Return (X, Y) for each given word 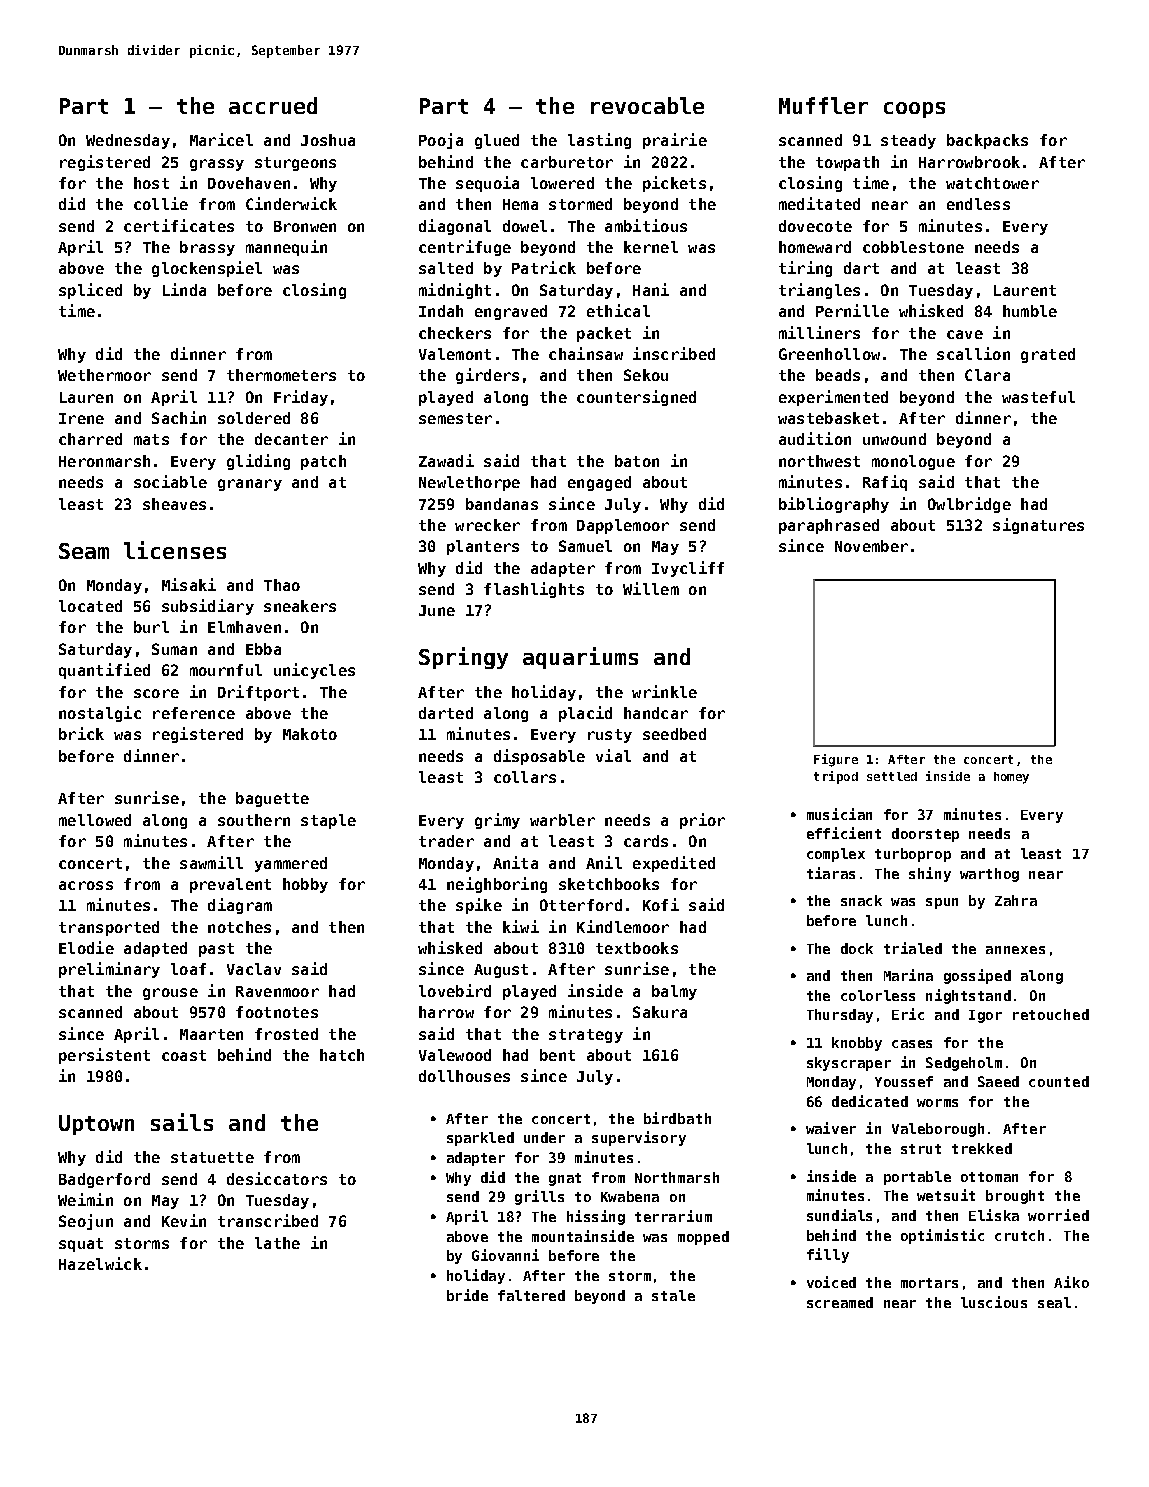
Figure (836, 760)
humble (1030, 311)
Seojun (86, 1222)
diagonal (455, 227)
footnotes (277, 1012)
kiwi (521, 926)
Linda (184, 289)
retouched (1051, 1014)
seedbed (674, 734)
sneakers (300, 606)
